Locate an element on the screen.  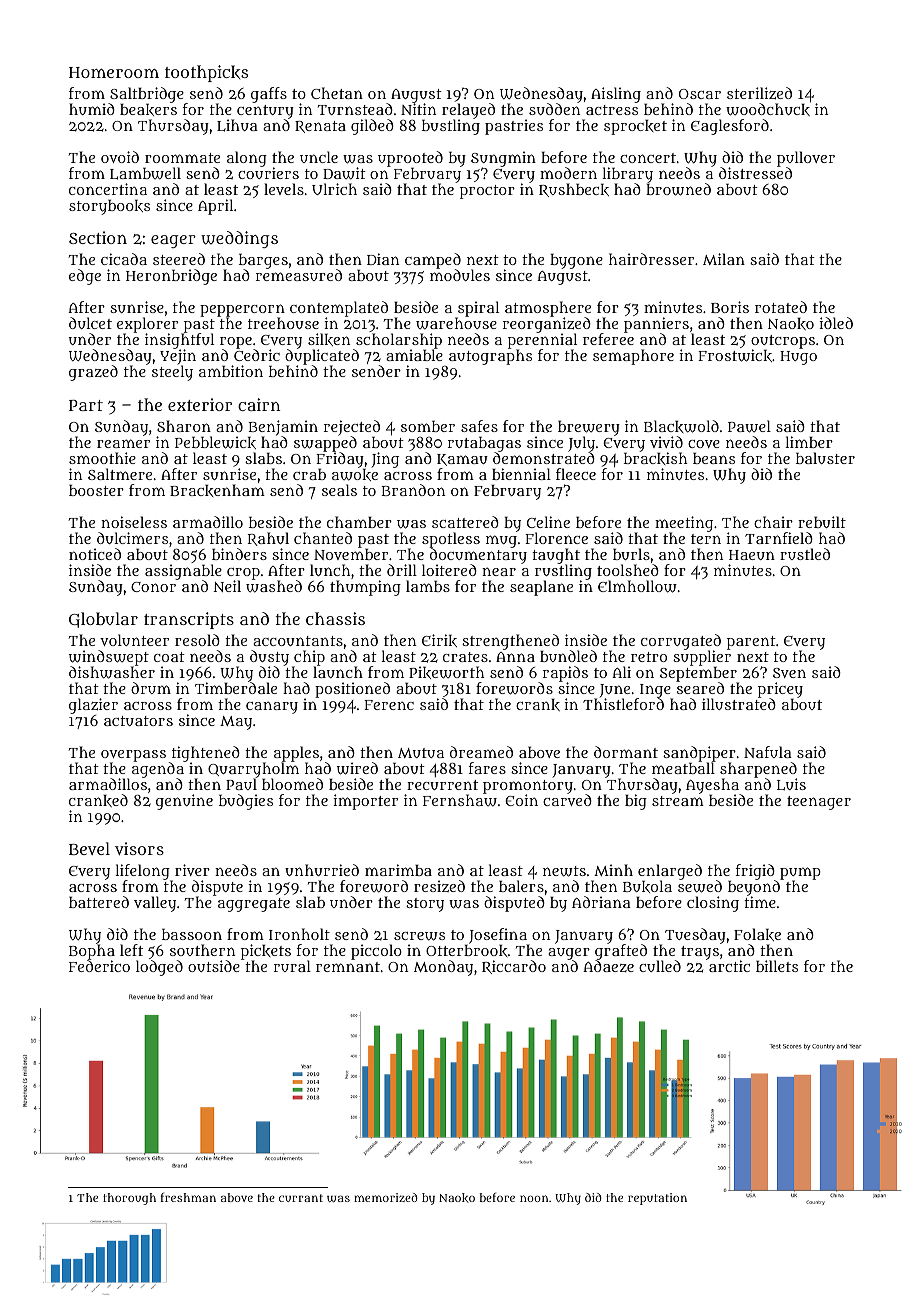
freshman is located at coordinates (188, 1197).
